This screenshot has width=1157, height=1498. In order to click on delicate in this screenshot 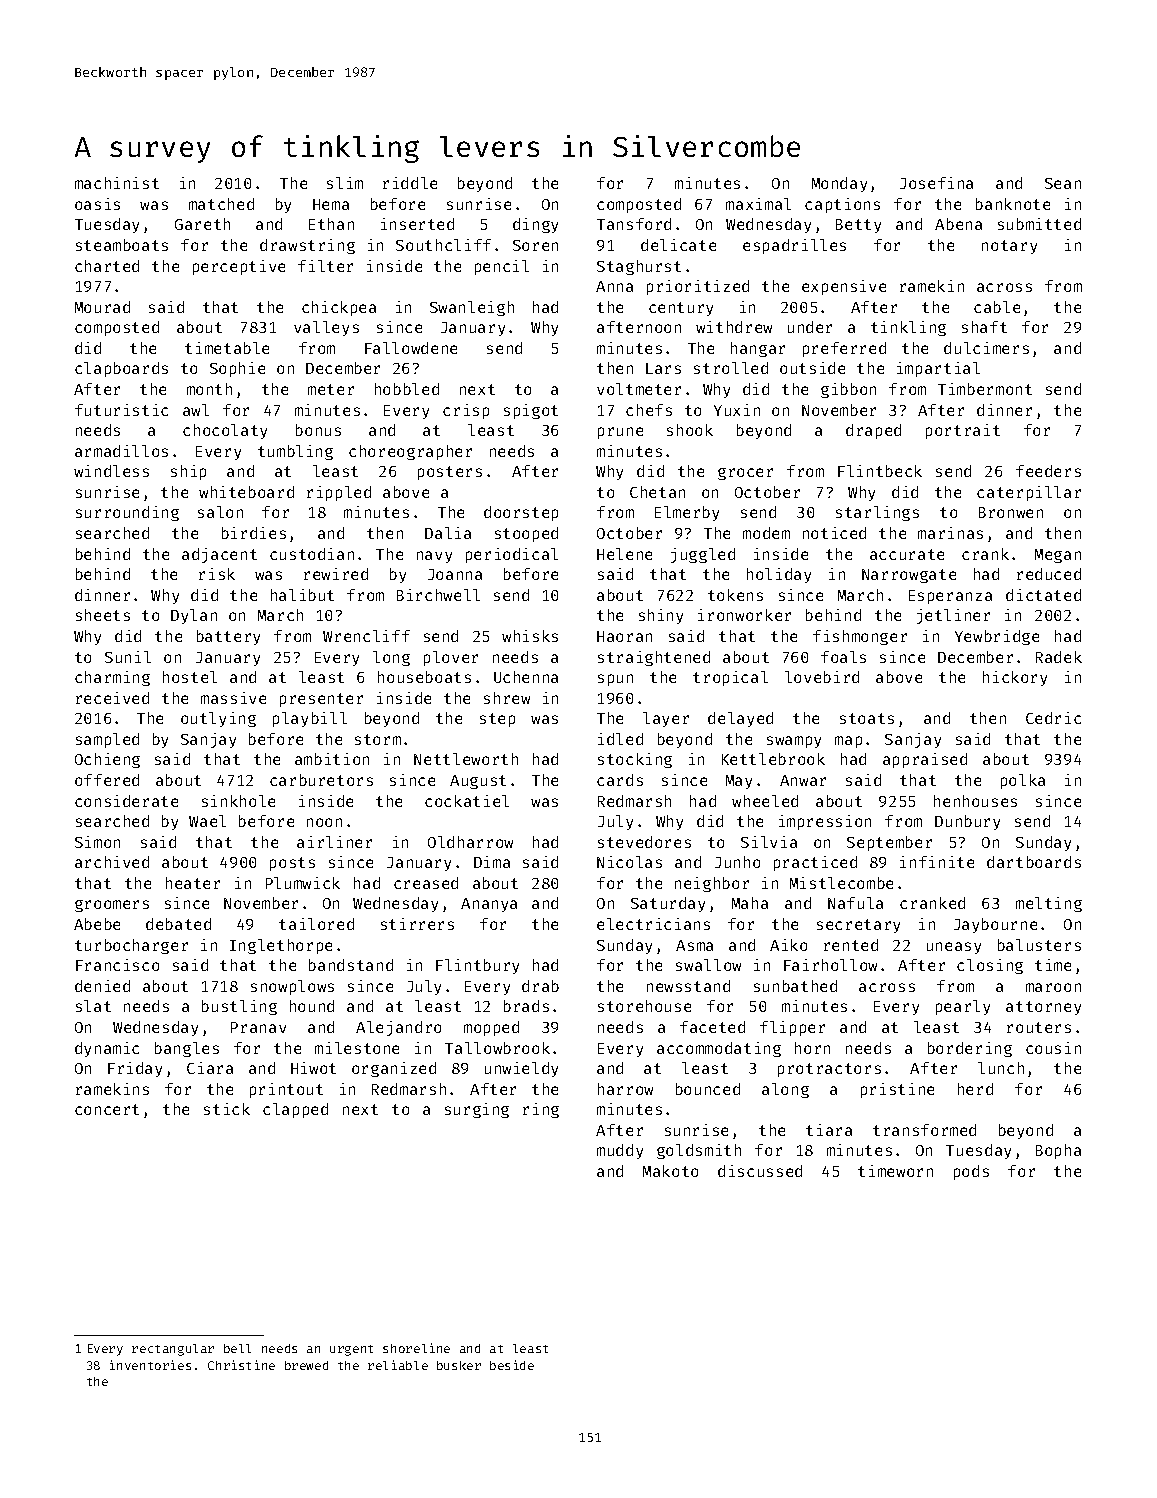, I will do `click(678, 245)`.
